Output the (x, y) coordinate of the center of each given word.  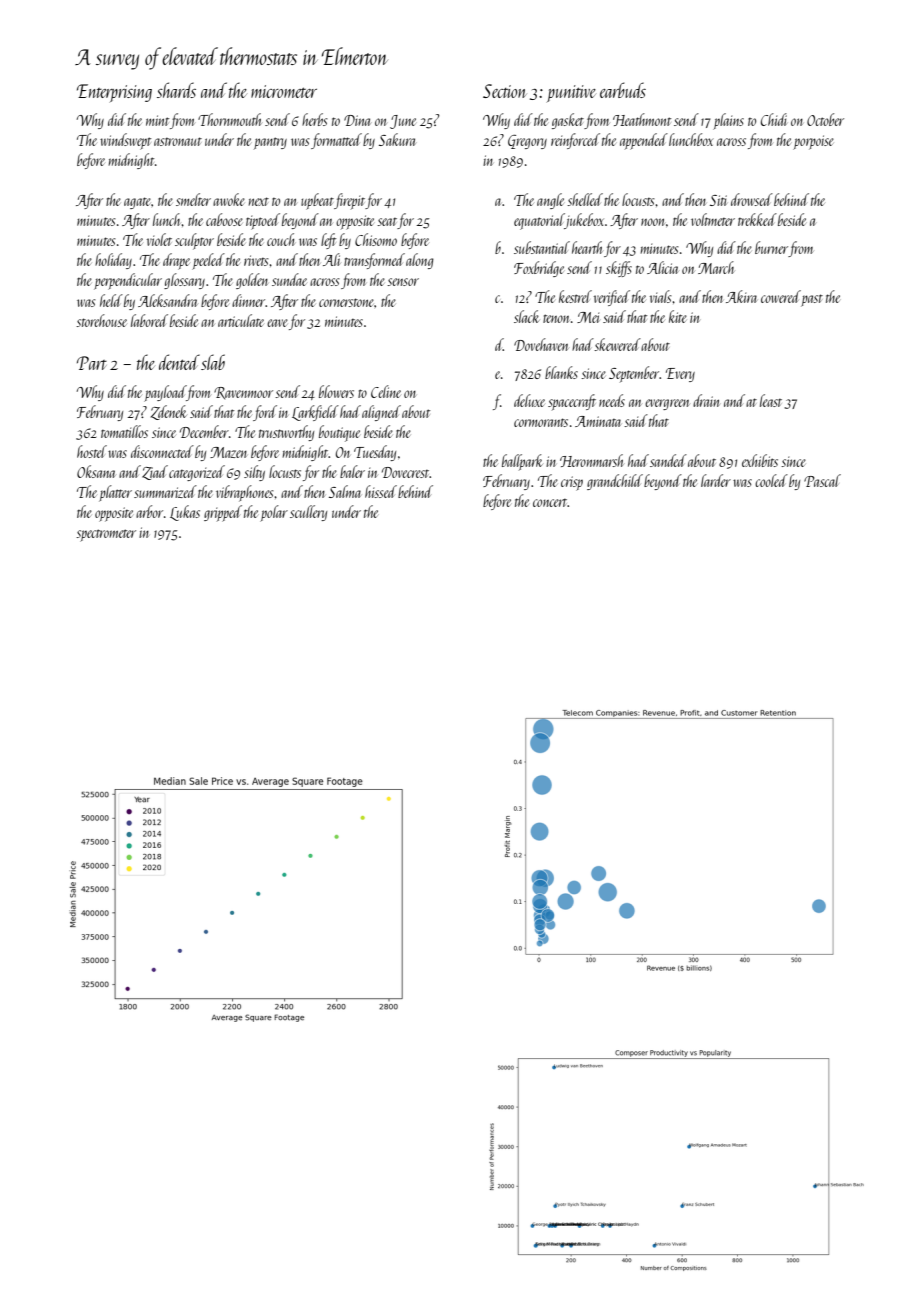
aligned (381, 413)
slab (213, 362)
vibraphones (245, 493)
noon (652, 222)
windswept (125, 141)
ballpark (522, 462)
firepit (349, 201)
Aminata (598, 421)
